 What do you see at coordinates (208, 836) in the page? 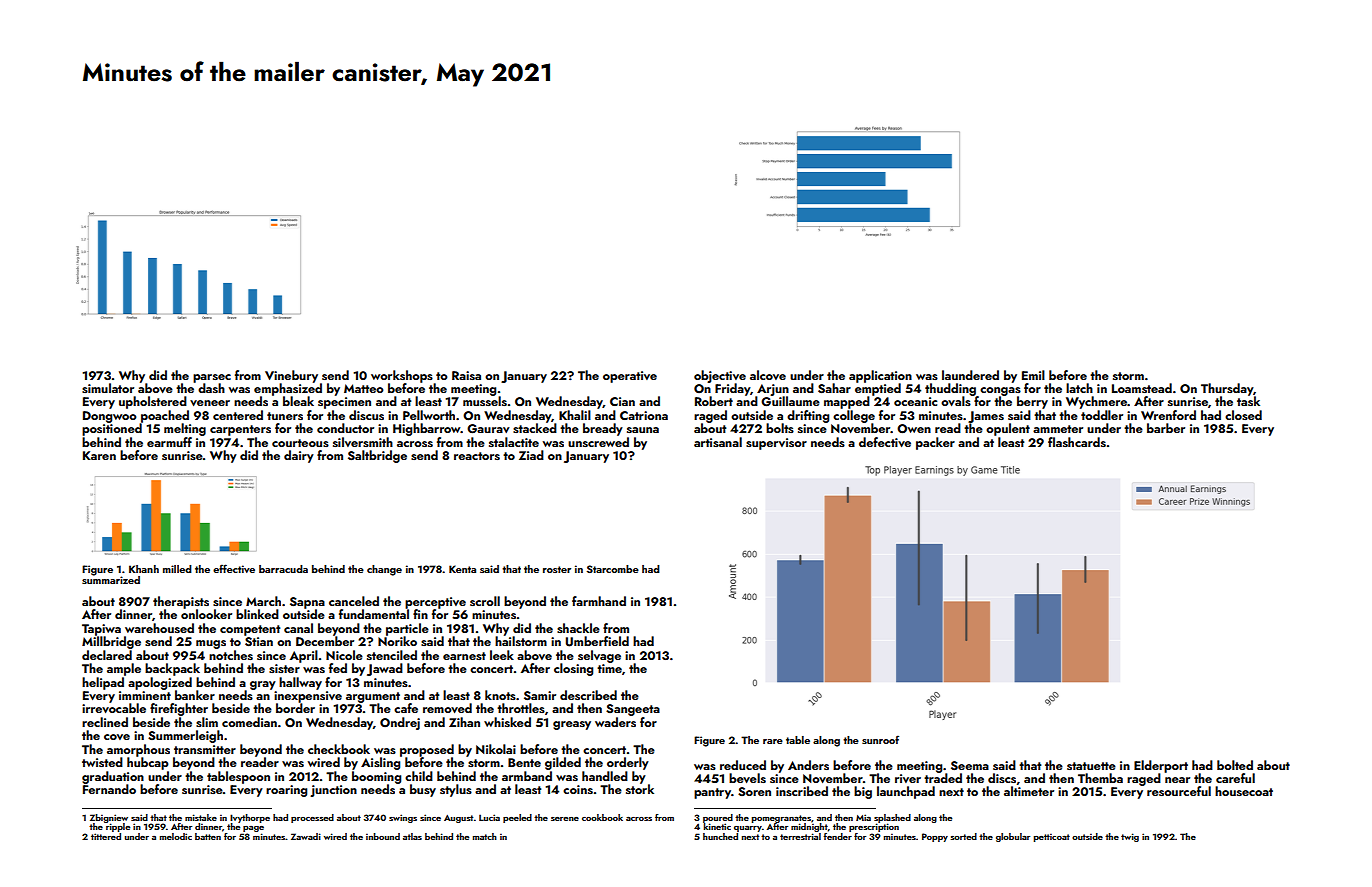
I see `batten` at bounding box center [208, 836].
